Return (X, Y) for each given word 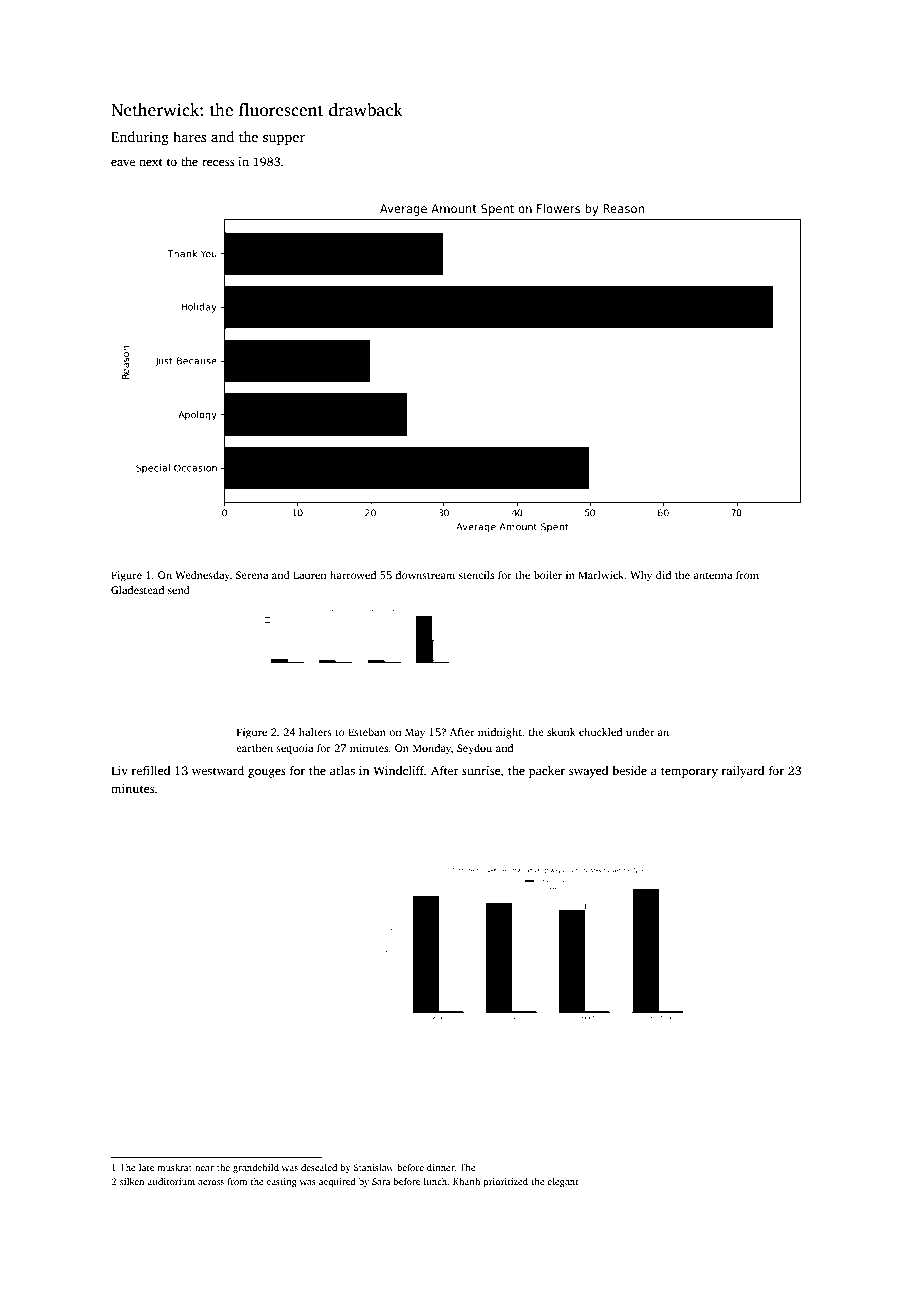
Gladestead (137, 590)
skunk (561, 732)
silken (132, 1181)
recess (218, 163)
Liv (119, 770)
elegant (563, 1182)
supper (284, 140)
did (663, 575)
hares (189, 136)
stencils (476, 575)
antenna (713, 575)
